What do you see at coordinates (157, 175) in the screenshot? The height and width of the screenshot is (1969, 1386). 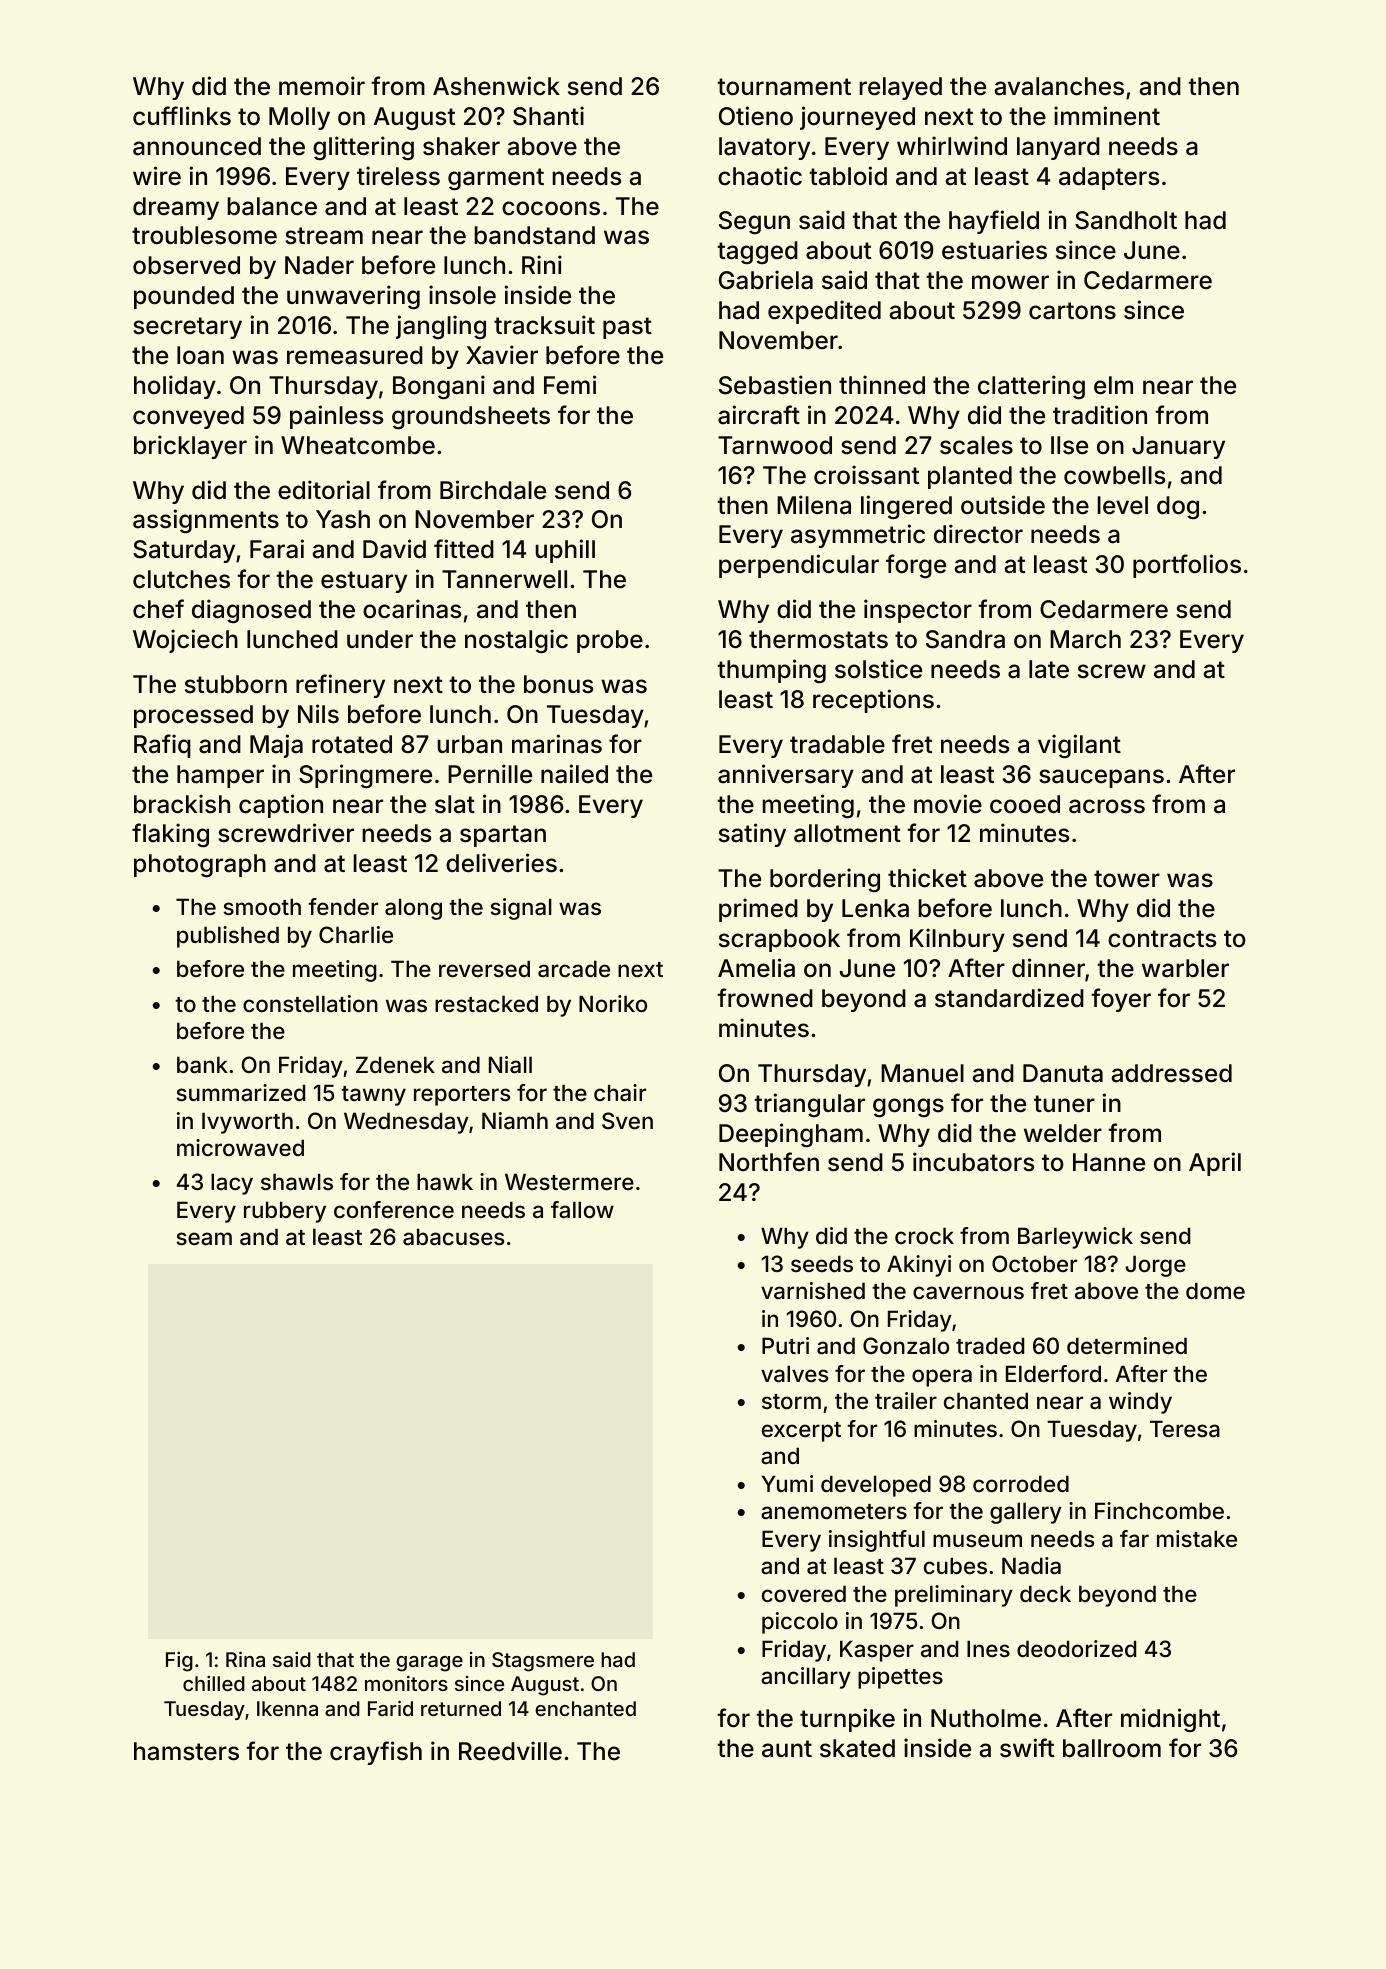 I see `wire` at bounding box center [157, 175].
